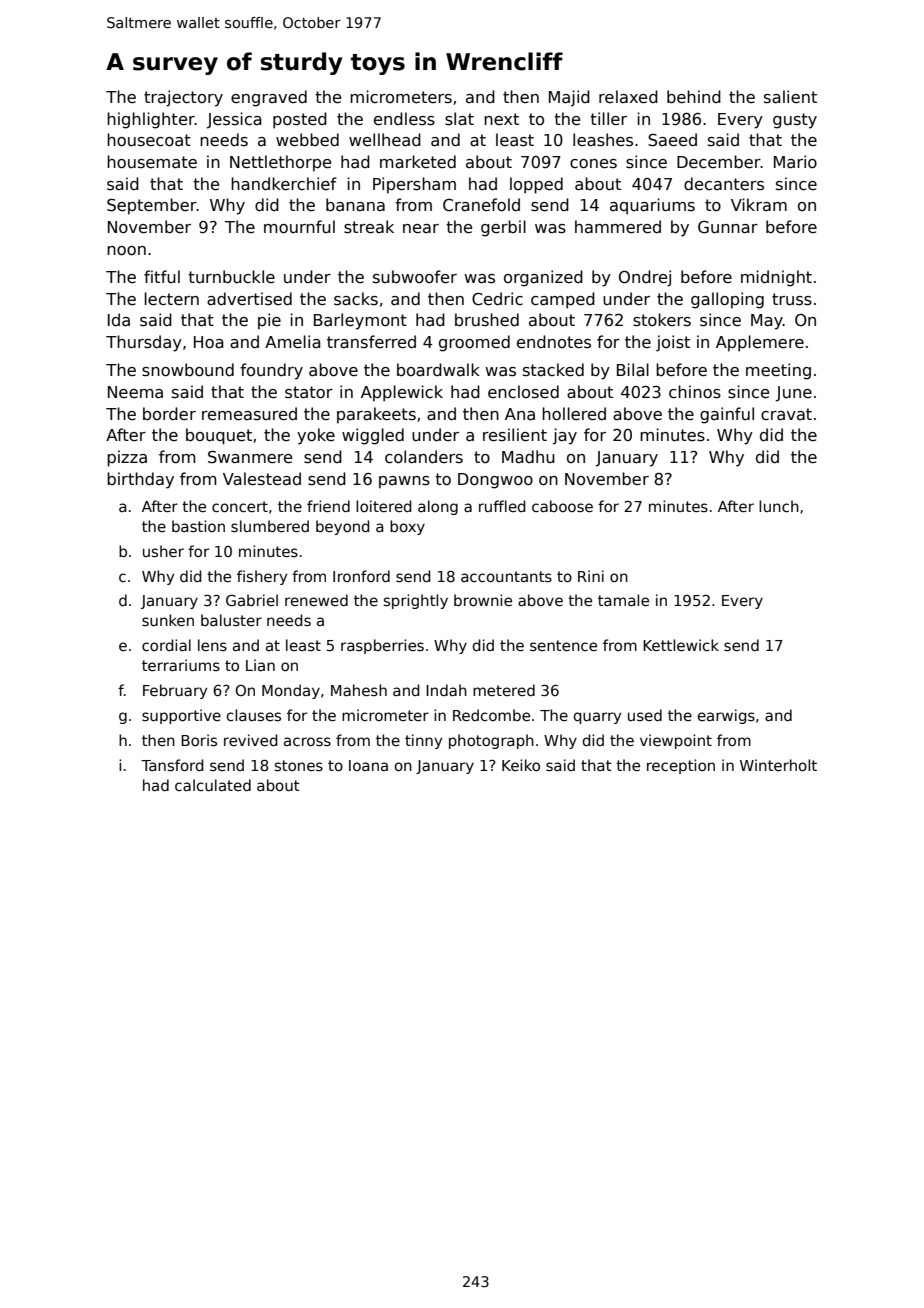 The image size is (924, 1308). Describe the element at coordinates (795, 121) in the page. I see `gusty` at that location.
